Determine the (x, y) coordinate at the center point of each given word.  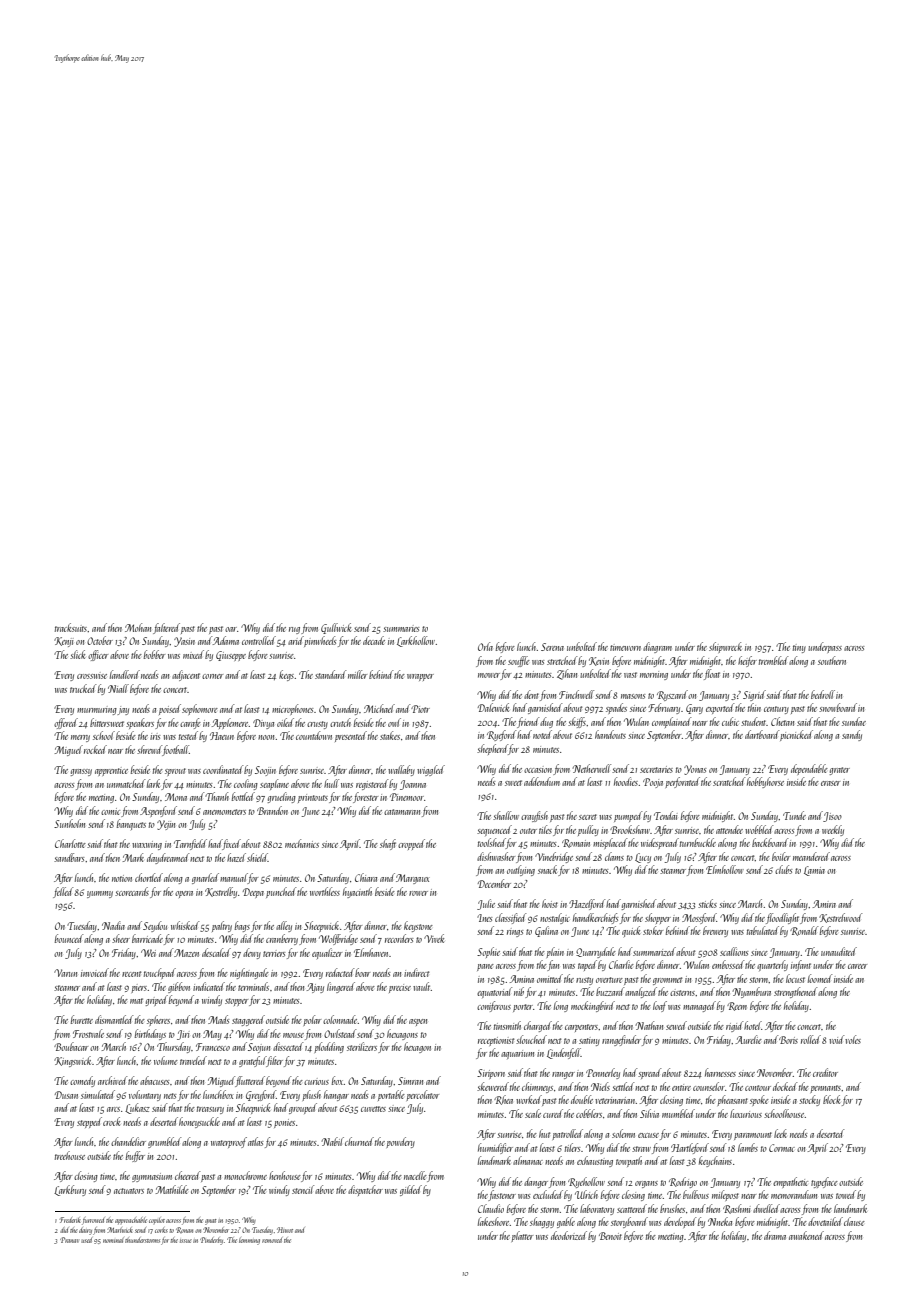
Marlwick (120, 1230)
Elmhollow (725, 869)
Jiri (183, 1035)
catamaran (402, 812)
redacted (340, 972)
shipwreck (725, 647)
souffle (519, 661)
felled (63, 892)
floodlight (782, 918)
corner (212, 676)
